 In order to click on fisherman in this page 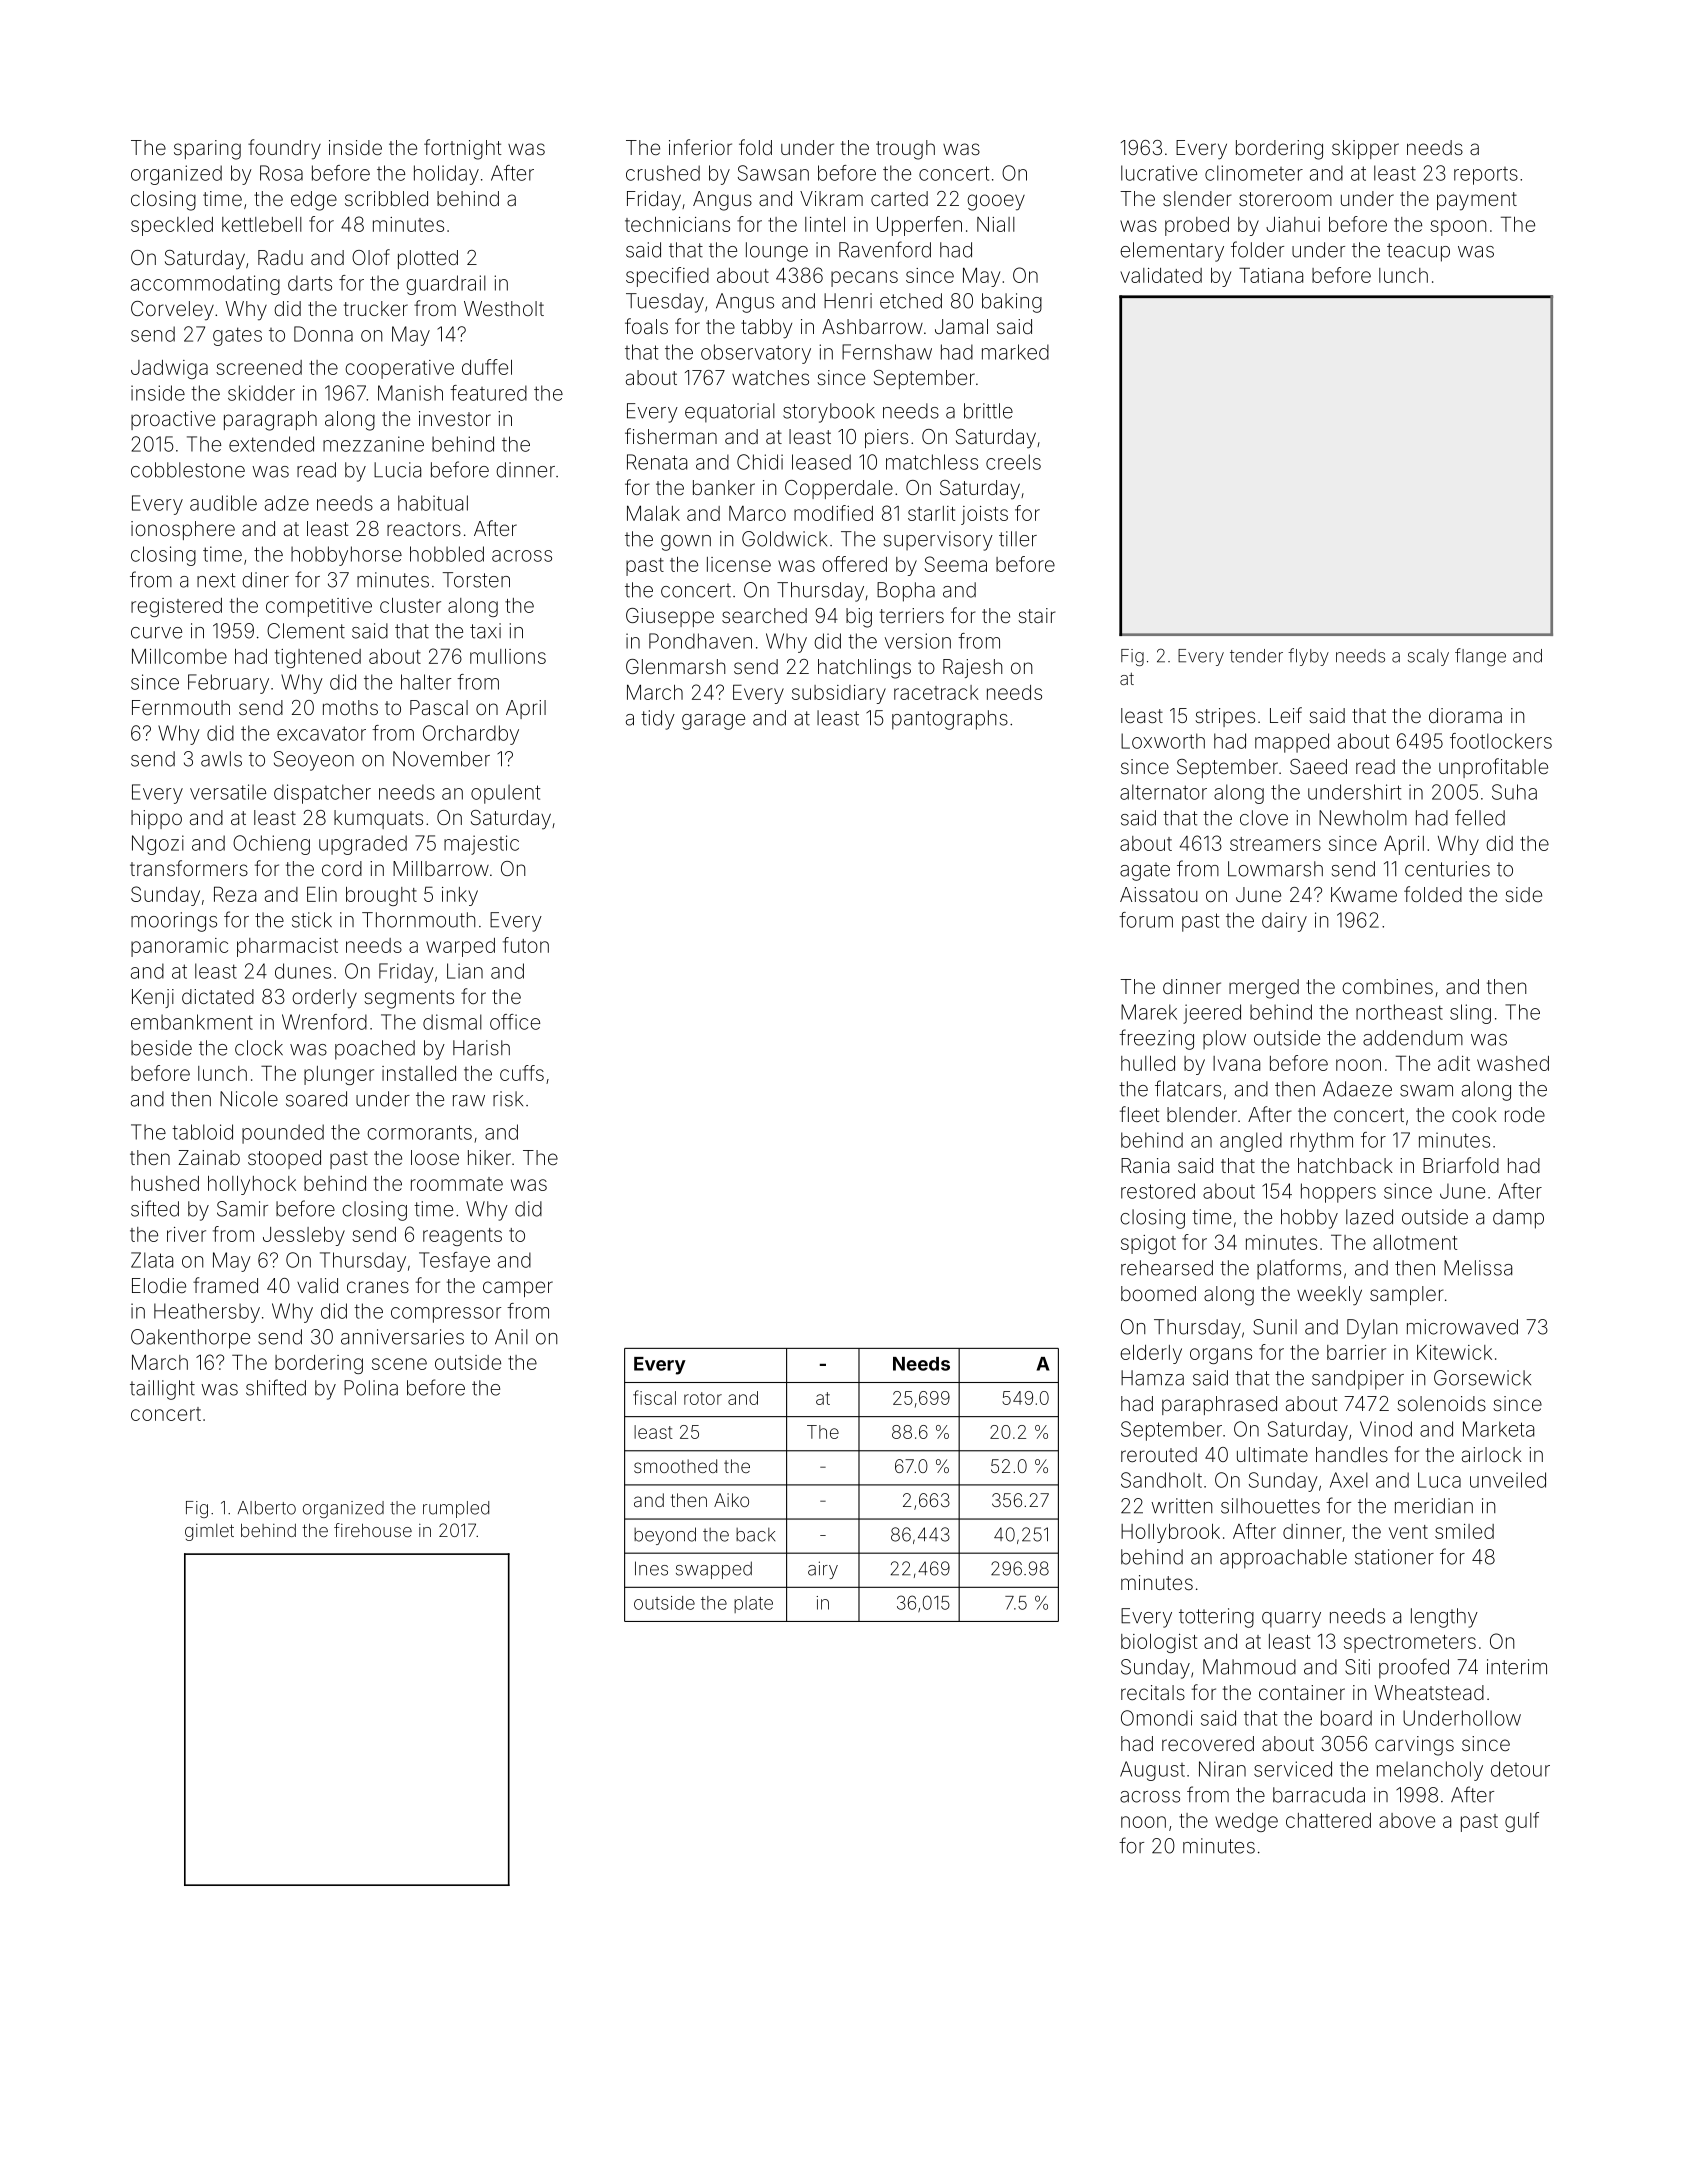, I will do `click(671, 436)`.
